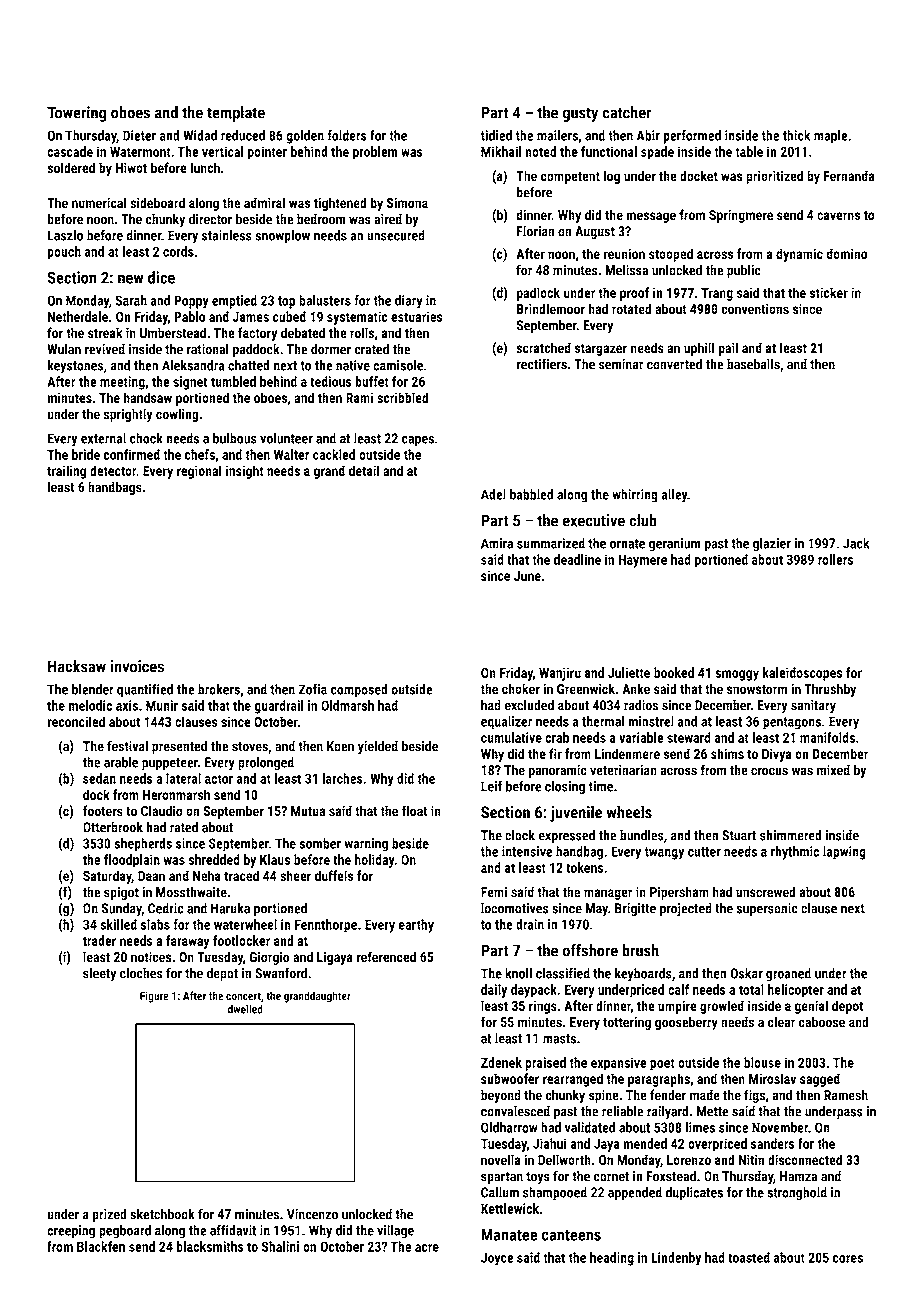 The height and width of the screenshot is (1308, 924). I want to click on supersonic, so click(767, 910).
